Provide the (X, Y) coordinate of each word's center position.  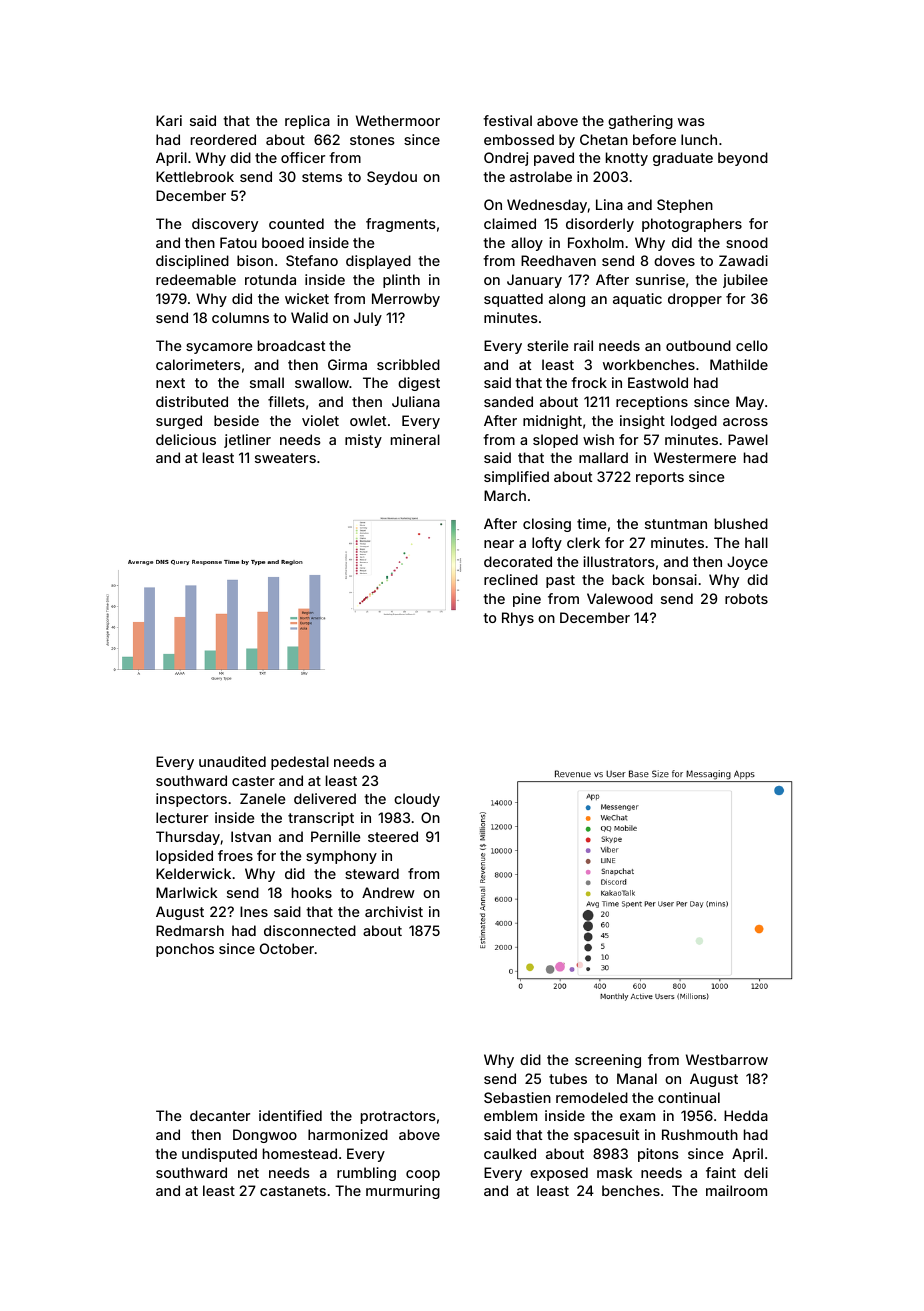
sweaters (285, 458)
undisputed (219, 1155)
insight (642, 422)
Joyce (747, 563)
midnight (552, 422)
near (499, 544)
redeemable (196, 279)
